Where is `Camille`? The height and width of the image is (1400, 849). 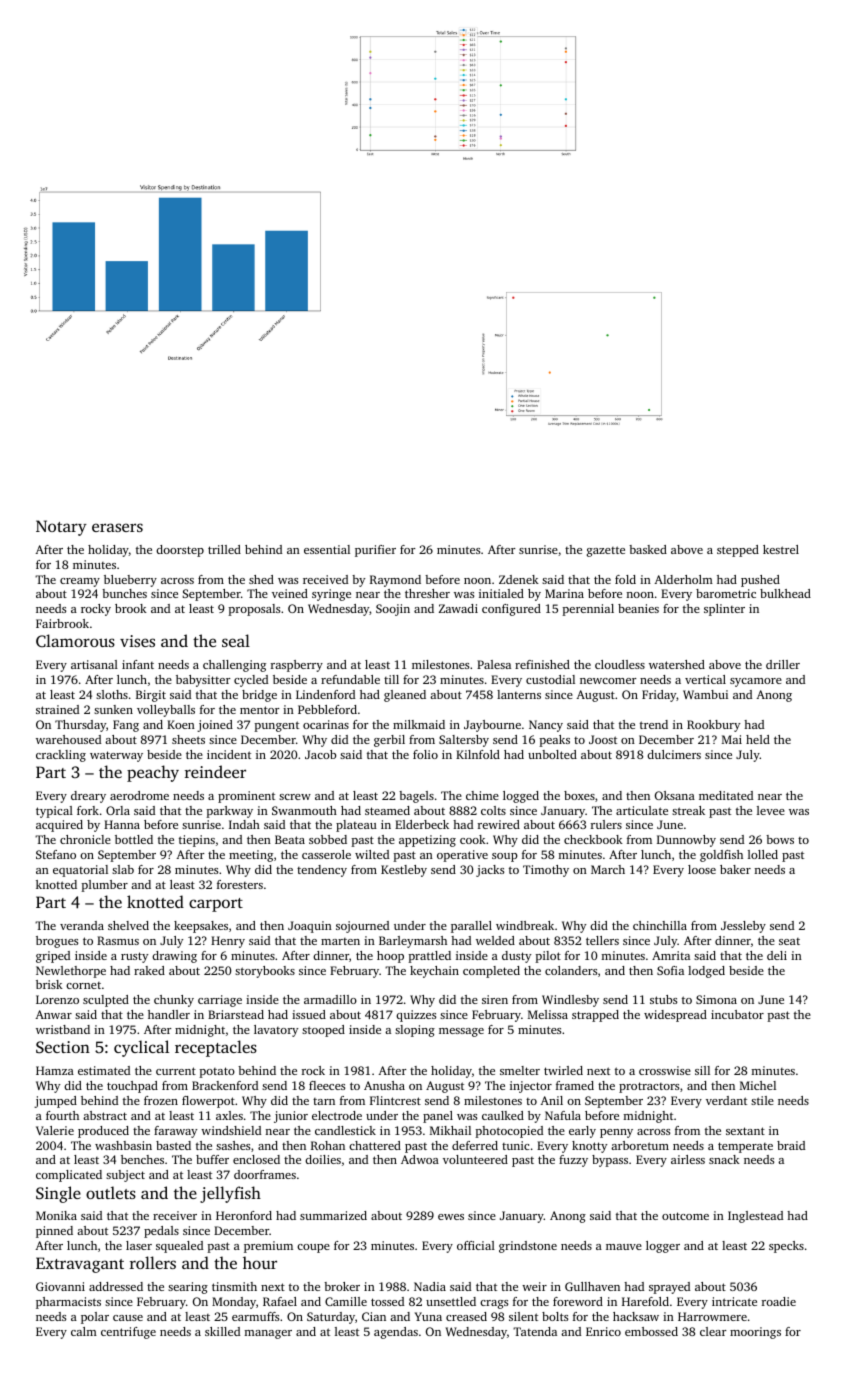
Camille is located at coordinates (346, 1301).
